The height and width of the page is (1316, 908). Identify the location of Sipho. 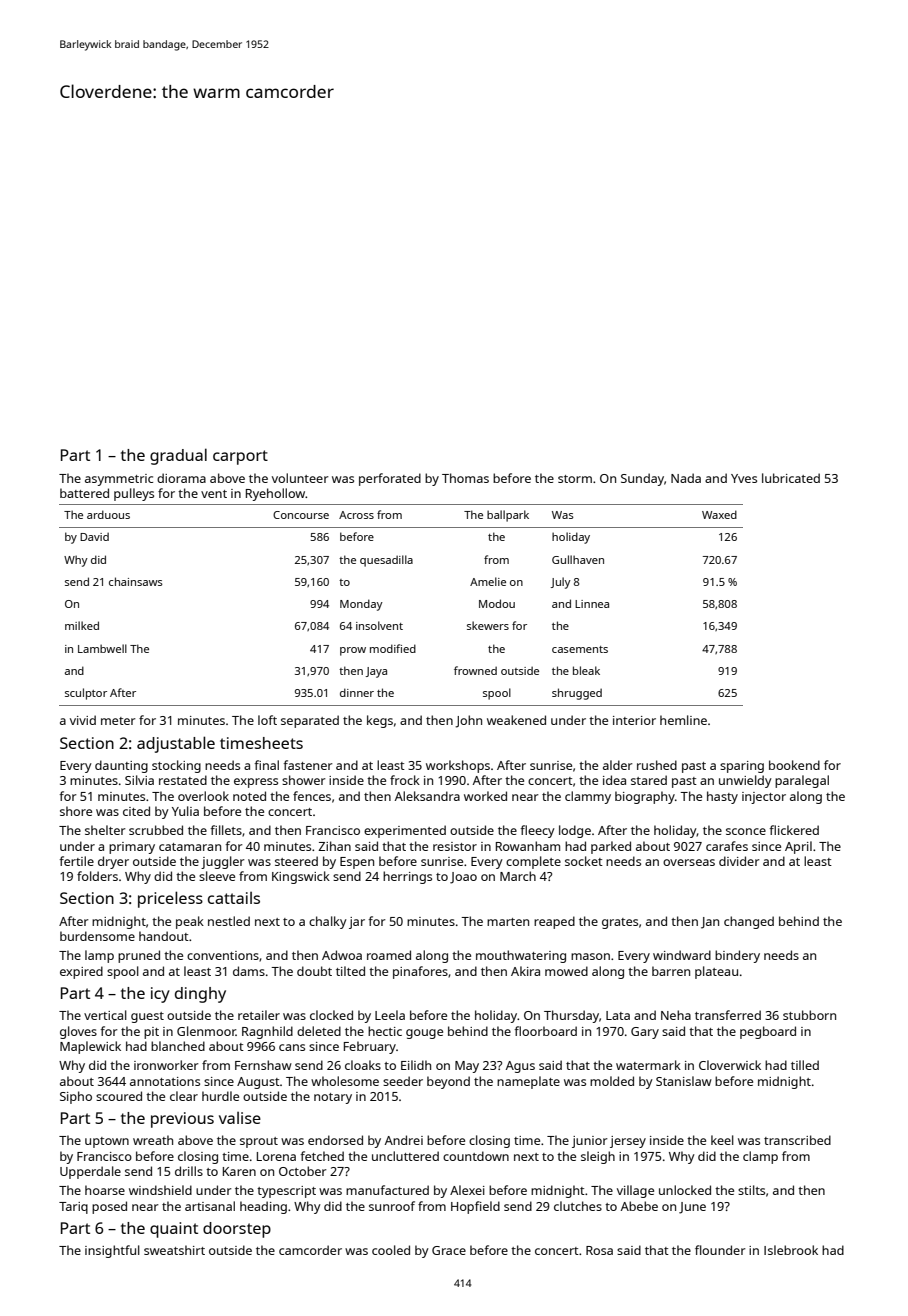
(76, 1097).
